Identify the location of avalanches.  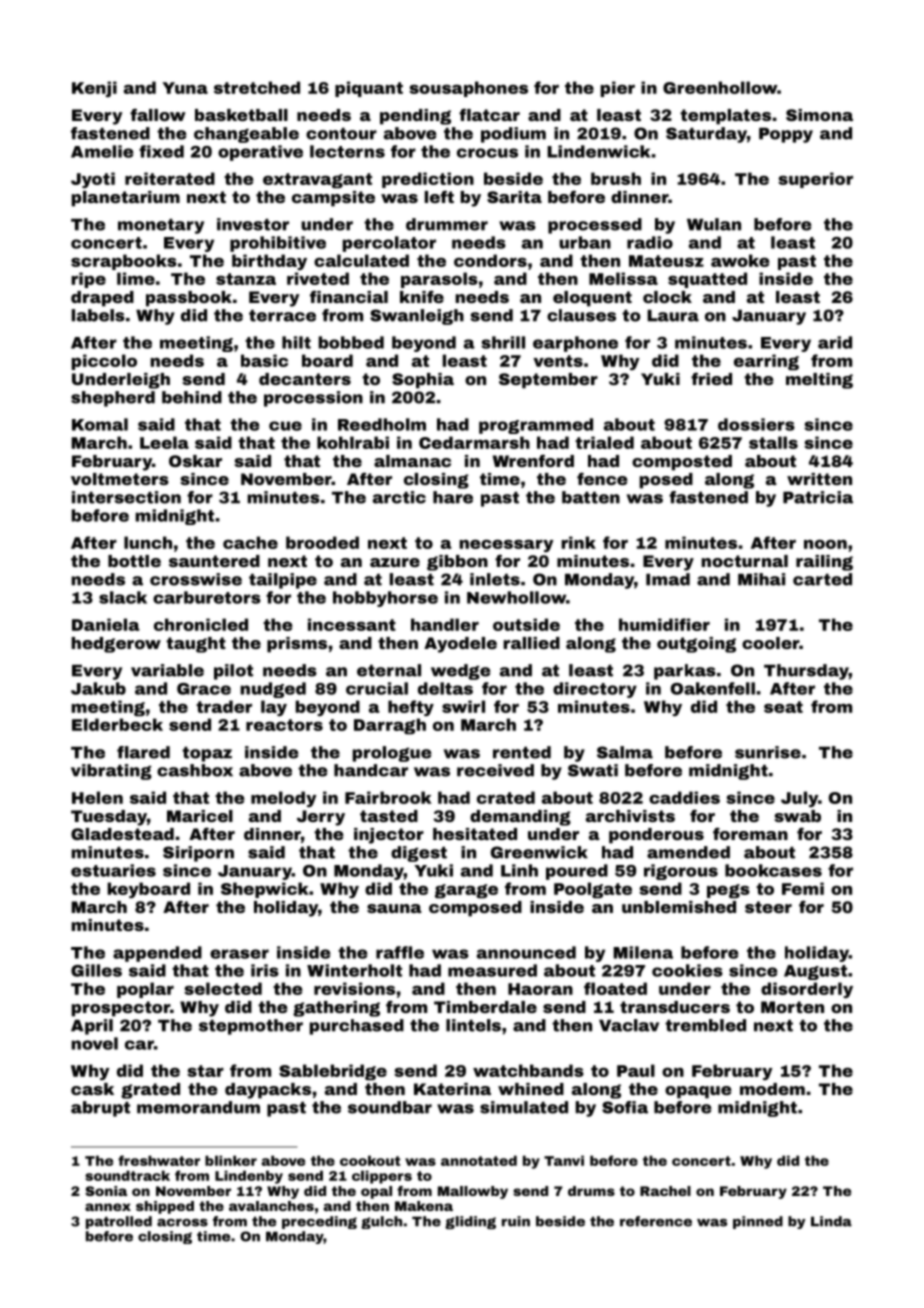
(271, 1206).
